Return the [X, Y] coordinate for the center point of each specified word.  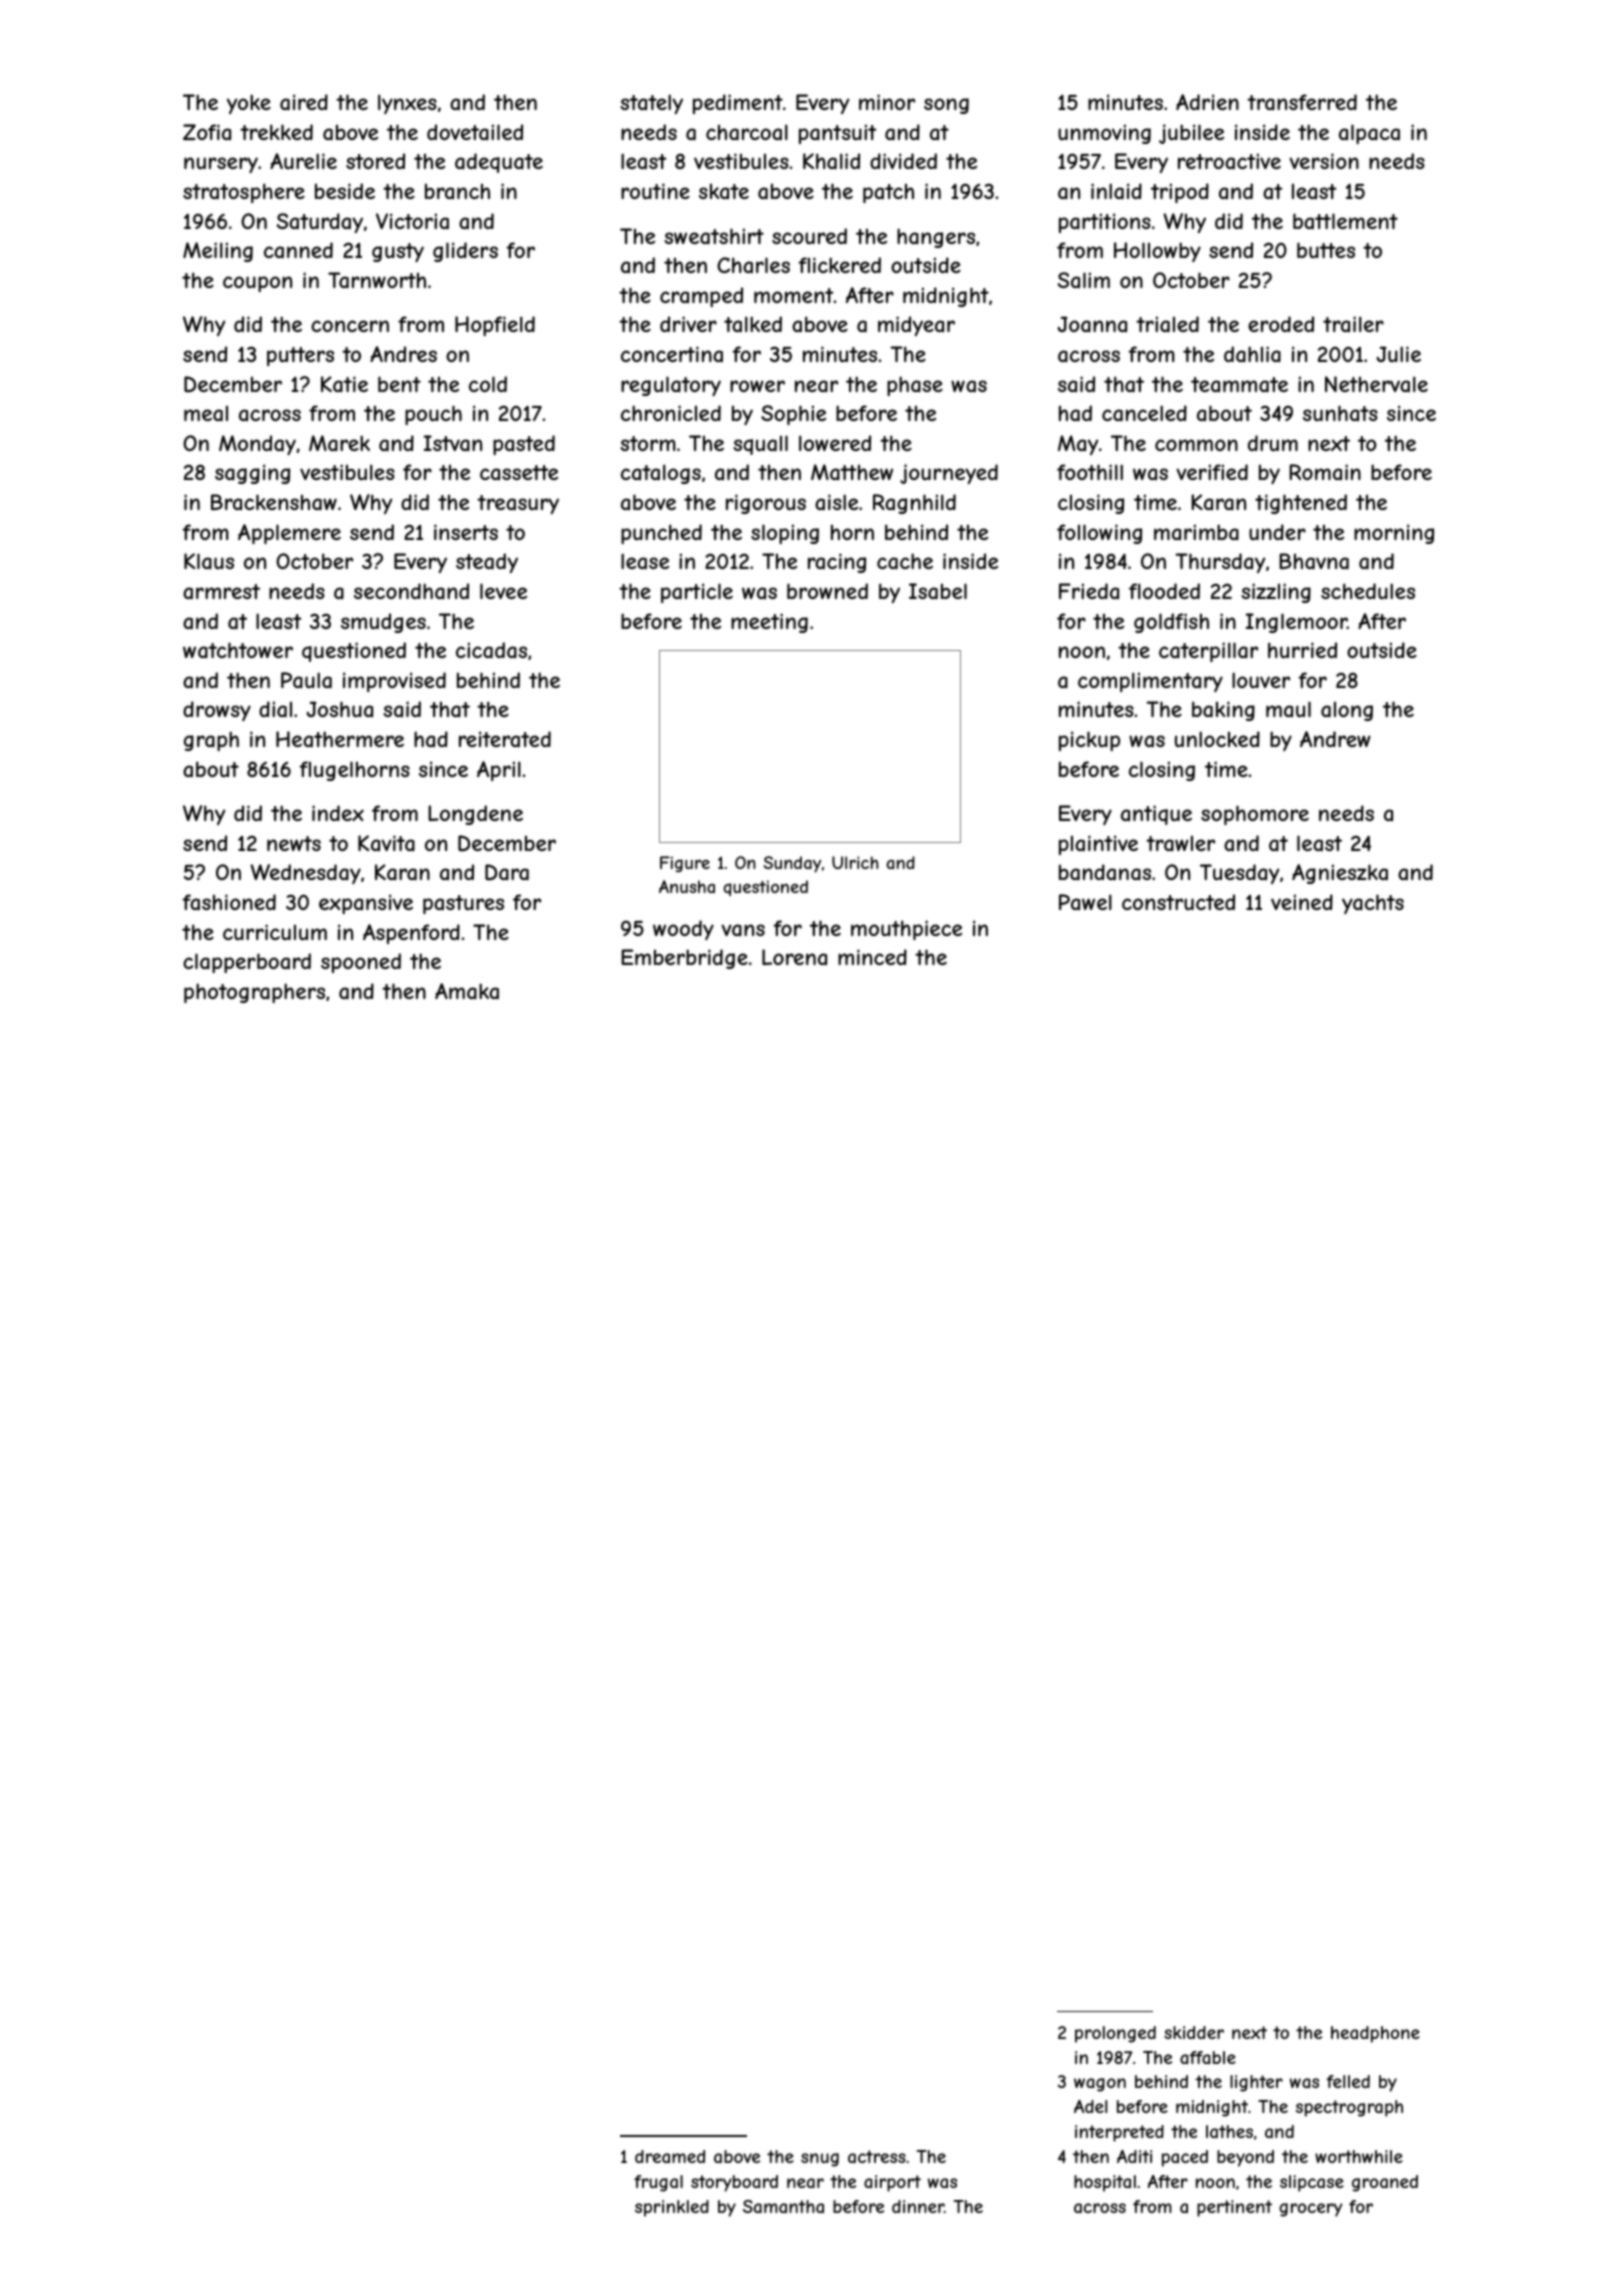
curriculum [275, 932]
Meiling [218, 252]
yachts [1373, 904]
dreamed [670, 2156]
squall [760, 445]
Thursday [1220, 563]
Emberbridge [684, 959]
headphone [1375, 2034]
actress [877, 2156]
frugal [658, 2183]
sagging [252, 474]
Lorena [794, 957]
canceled [1144, 413]
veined [1302, 902]
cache [905, 561]
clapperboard [247, 963]
